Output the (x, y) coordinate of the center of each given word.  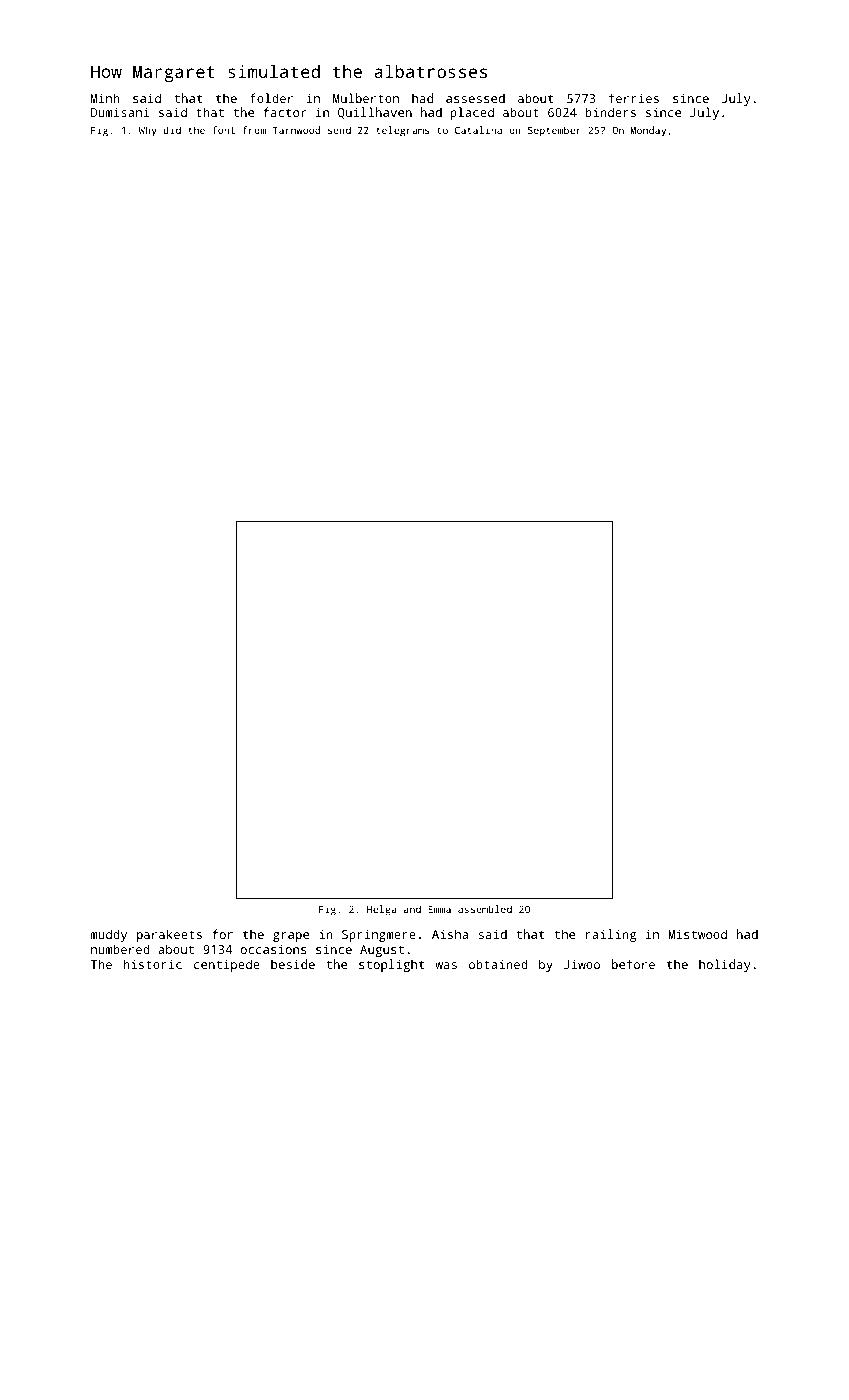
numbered (120, 949)
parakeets (169, 935)
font (224, 130)
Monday (648, 131)
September (554, 131)
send (339, 130)
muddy (109, 935)
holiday (724, 965)
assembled (485, 909)
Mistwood (697, 934)
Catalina (478, 130)
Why (148, 131)
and (412, 909)
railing (611, 935)
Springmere (379, 935)
